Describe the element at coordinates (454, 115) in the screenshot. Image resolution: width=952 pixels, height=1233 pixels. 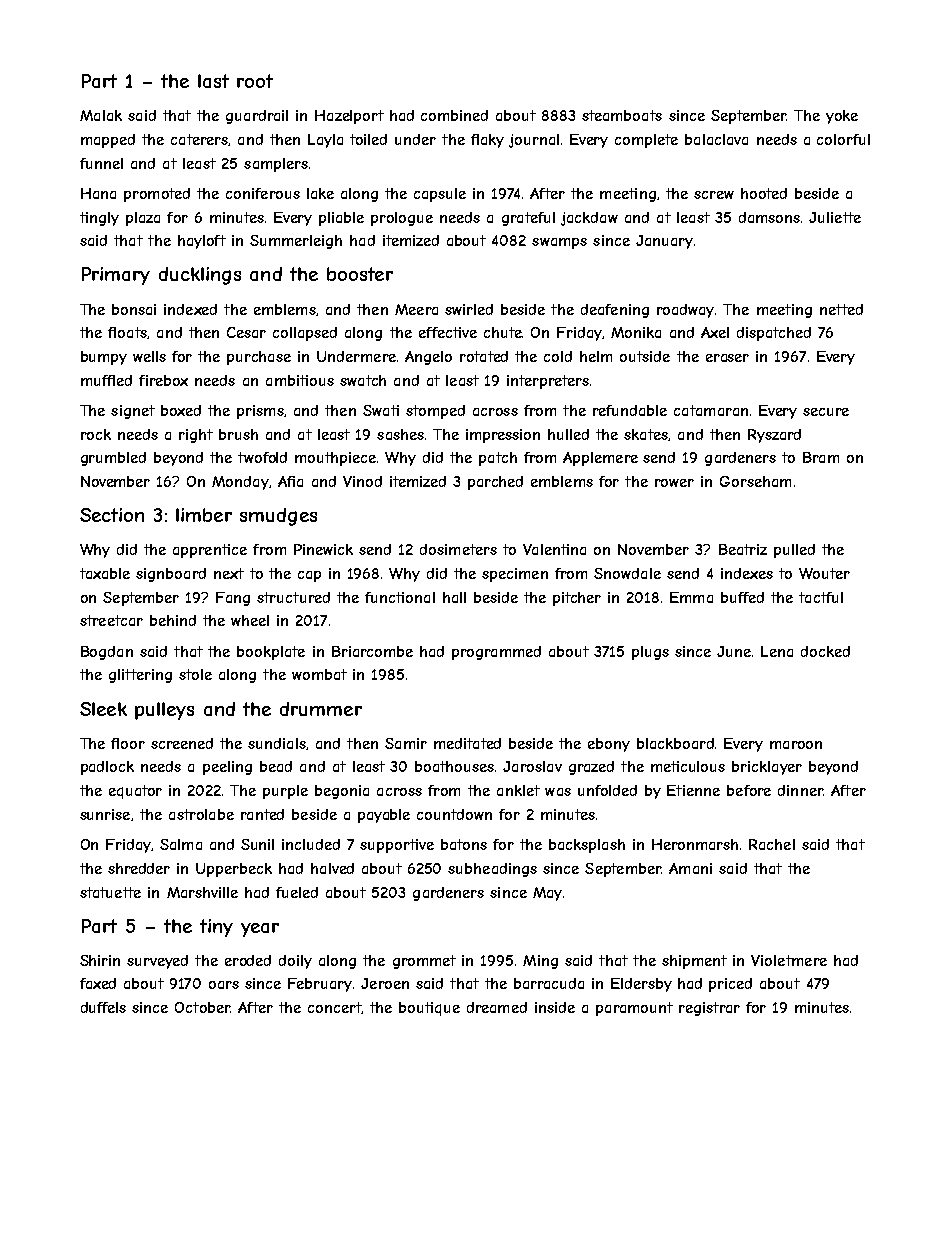
I see `combined` at that location.
